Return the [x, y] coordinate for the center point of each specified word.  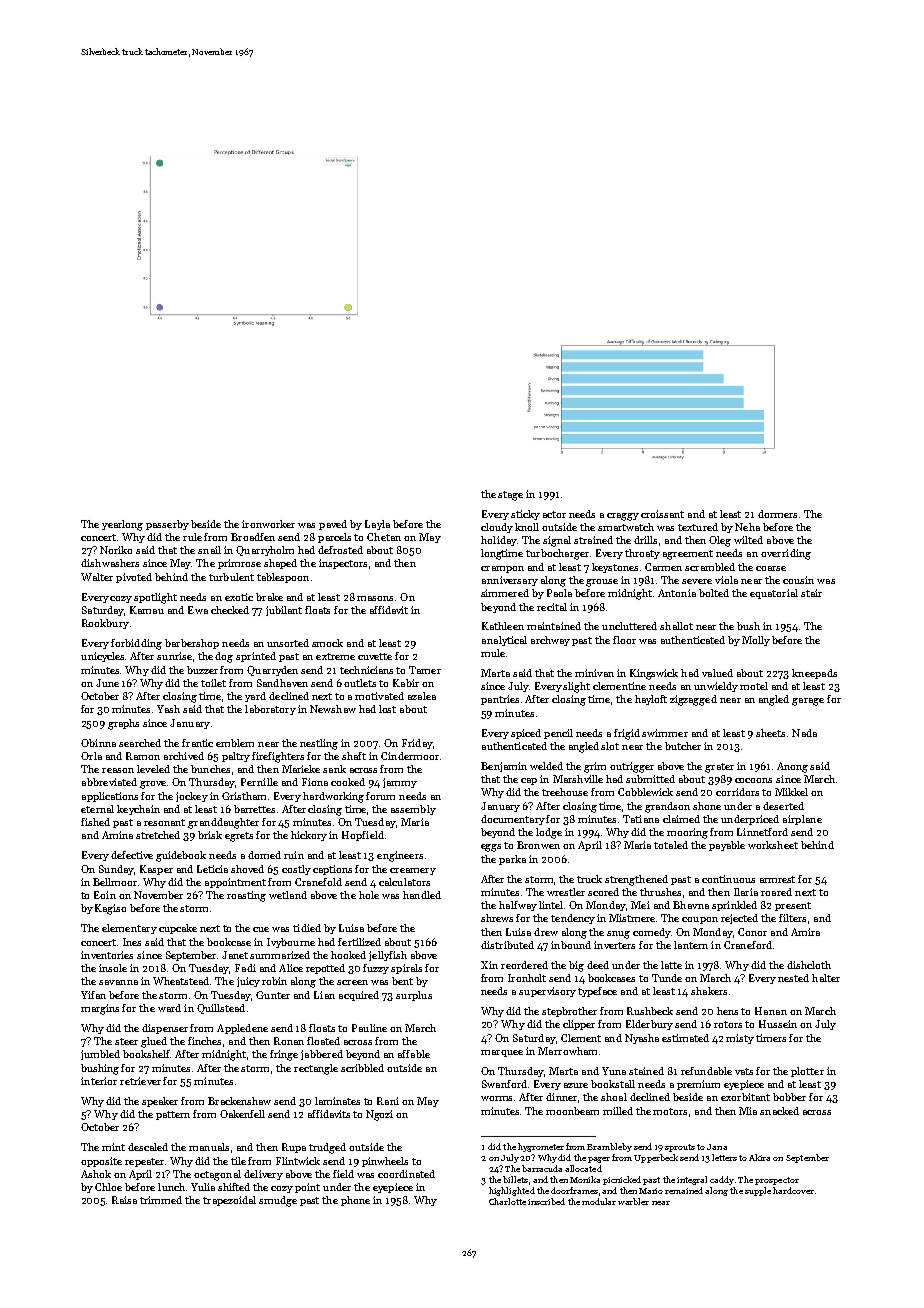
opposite [101, 1162]
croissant [662, 514]
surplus [414, 996]
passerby [167, 525]
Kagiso [110, 909]
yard [255, 697]
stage [510, 496]
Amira [805, 932]
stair [811, 593]
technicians [366, 670]
